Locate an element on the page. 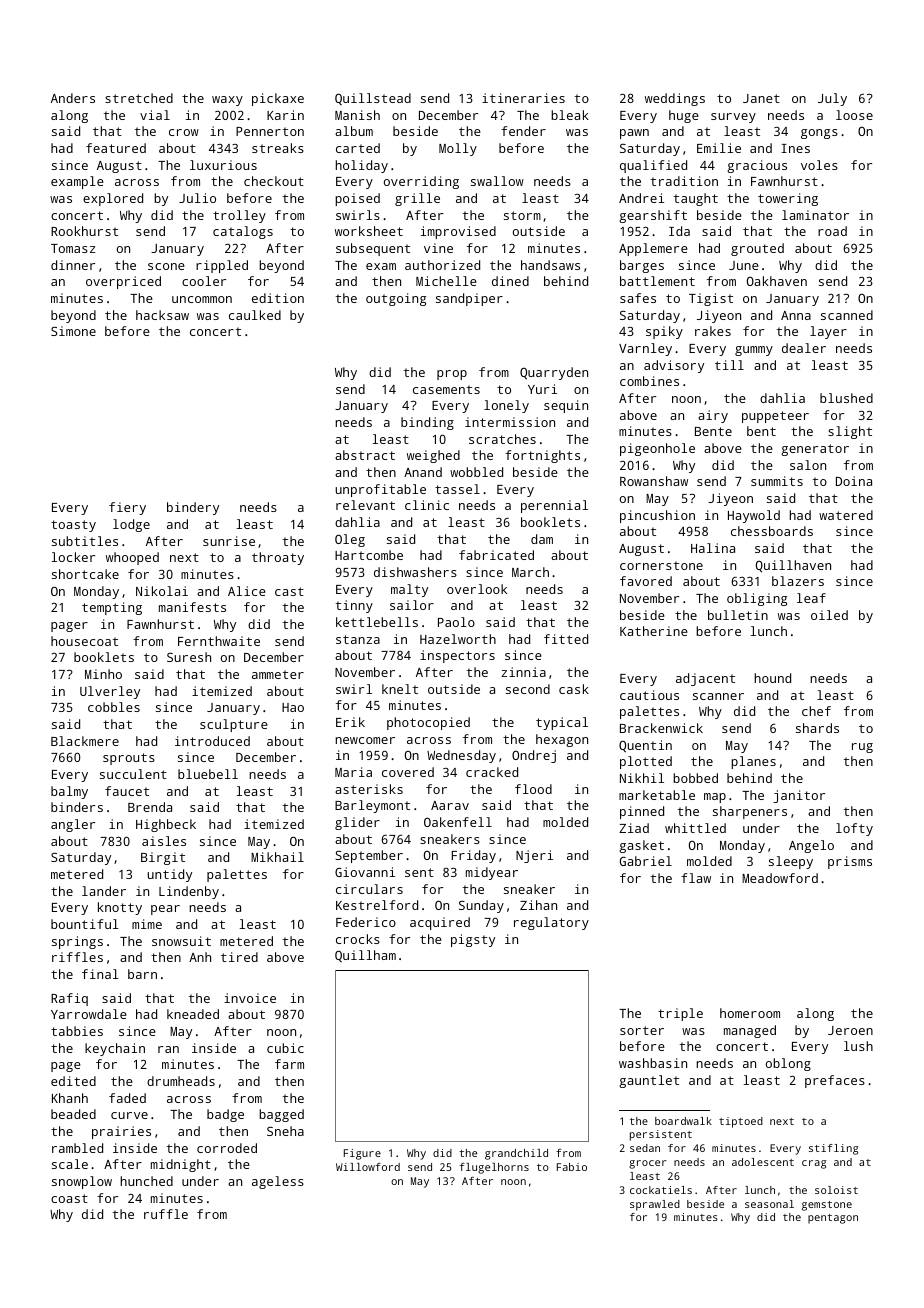 The image size is (924, 1308). Anna is located at coordinates (796, 315).
